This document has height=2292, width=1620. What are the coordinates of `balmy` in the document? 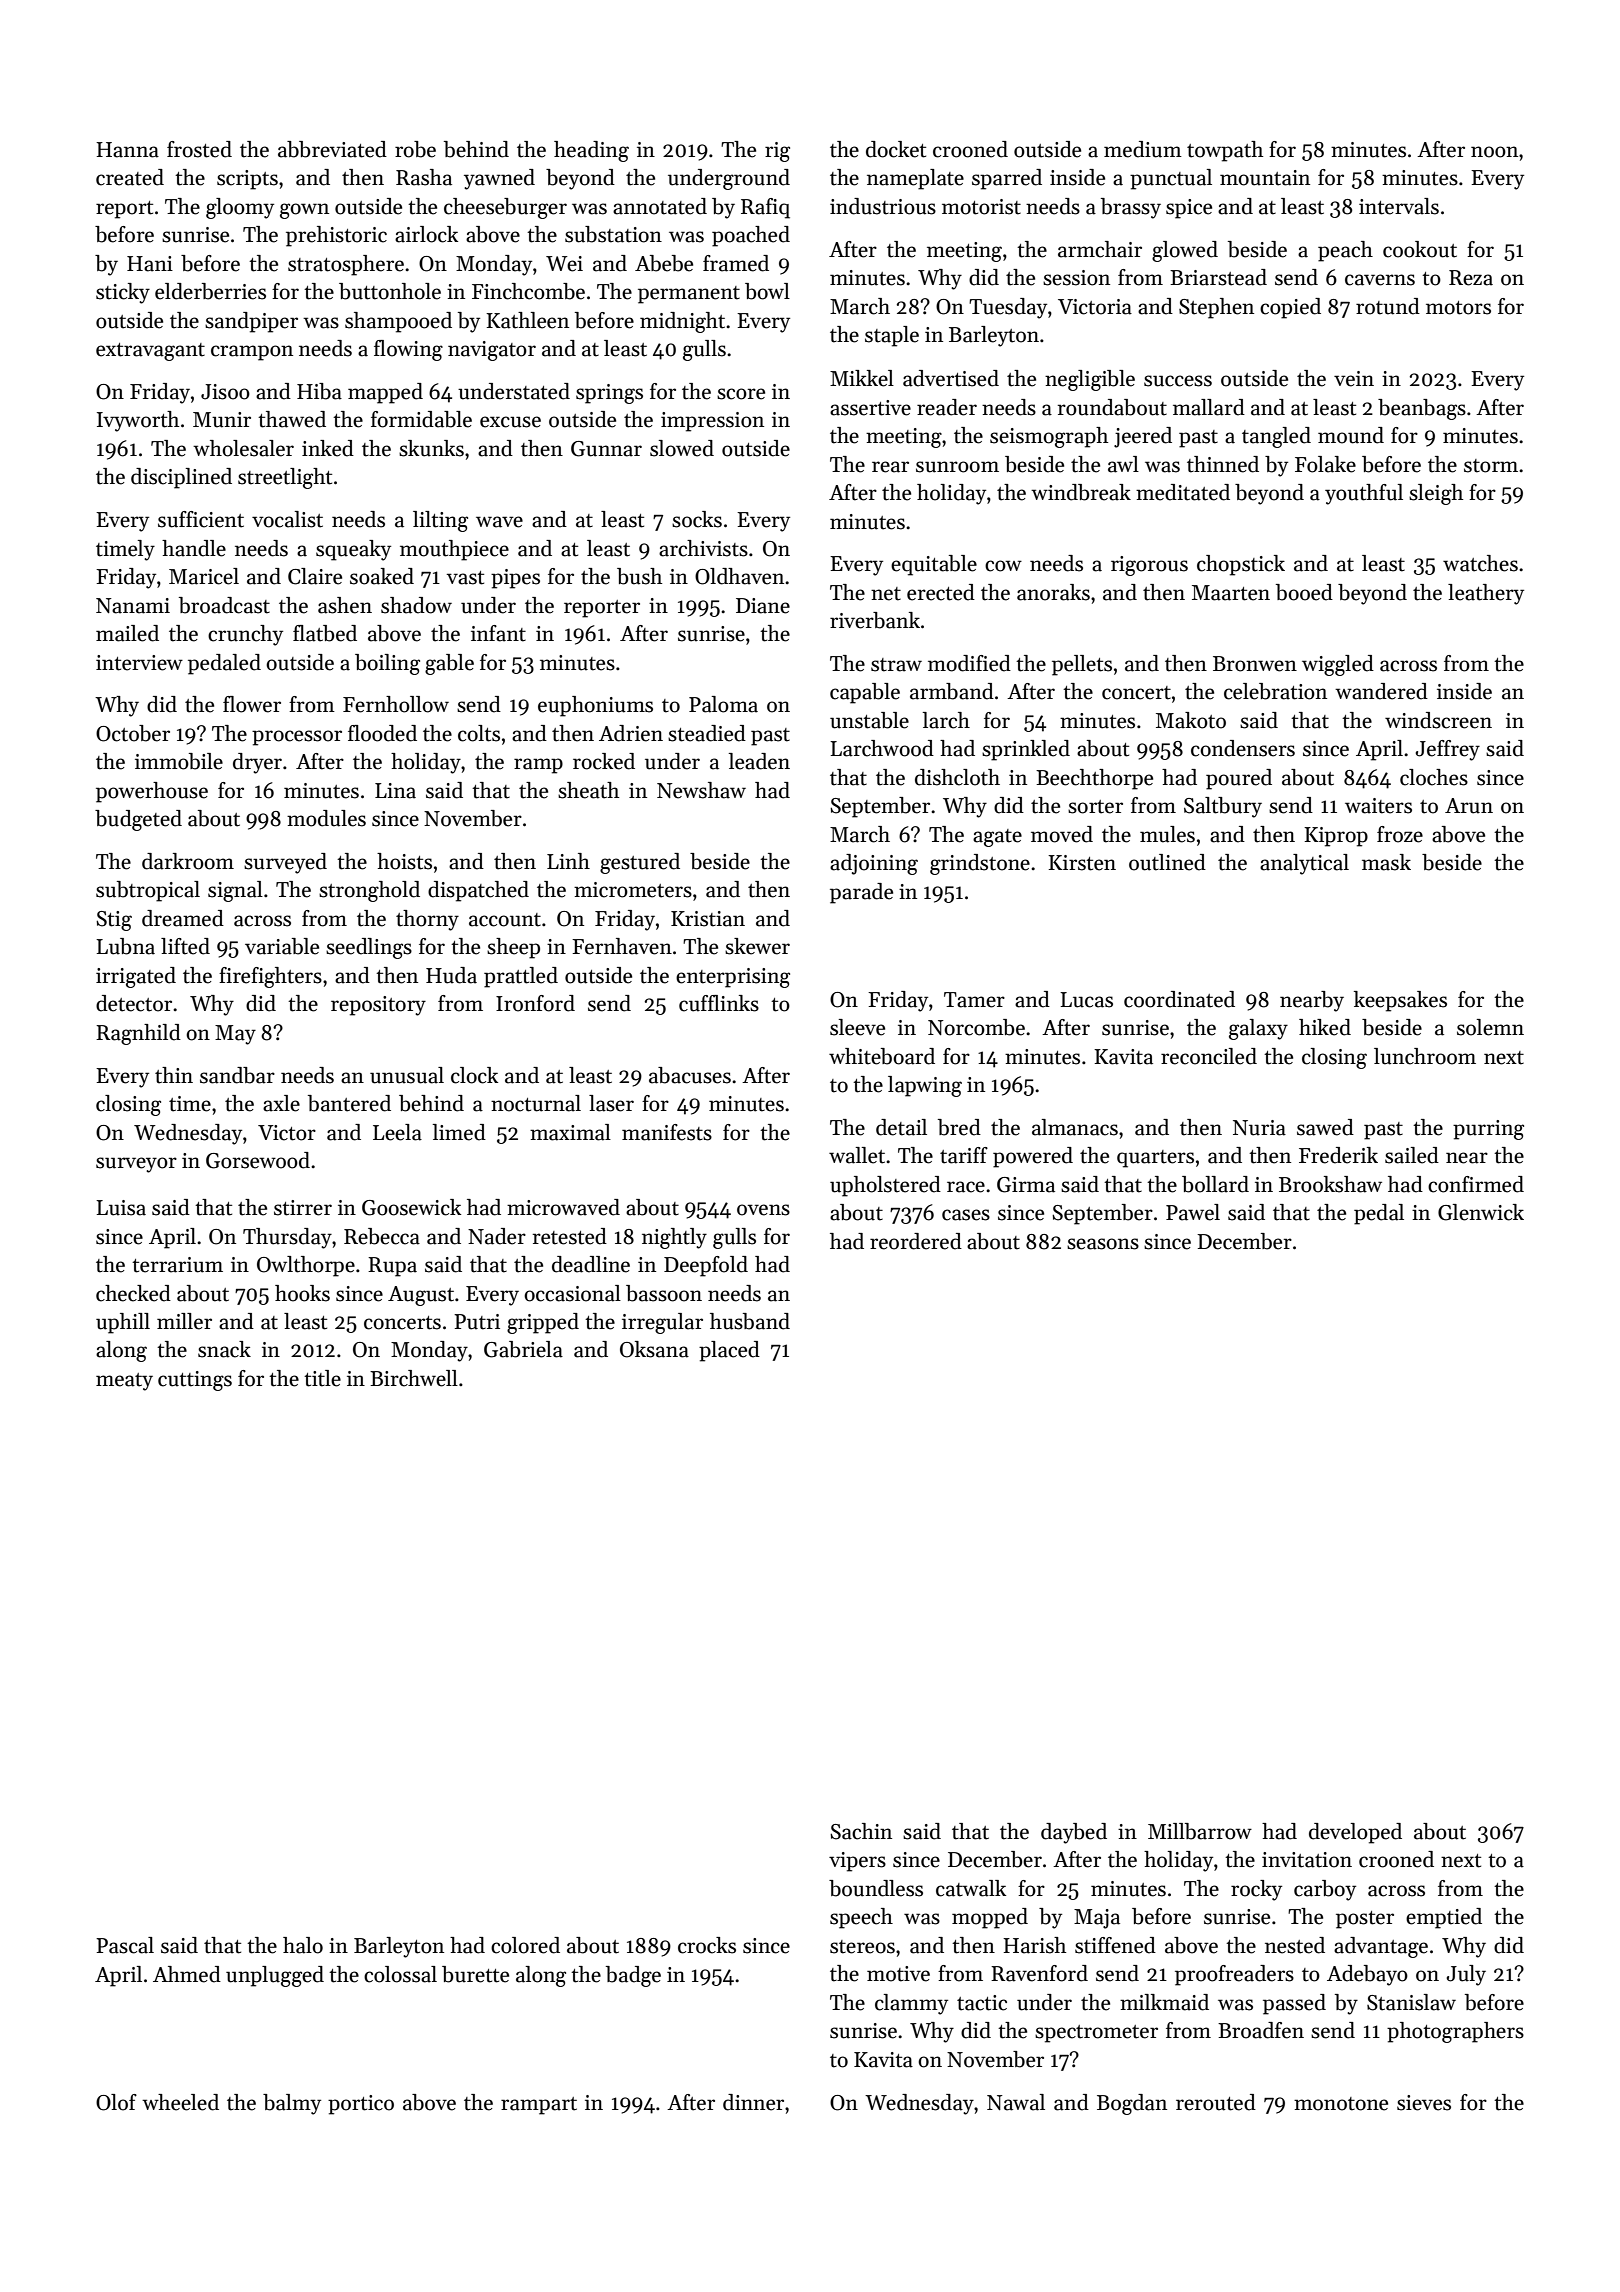 It's located at (292, 2104).
